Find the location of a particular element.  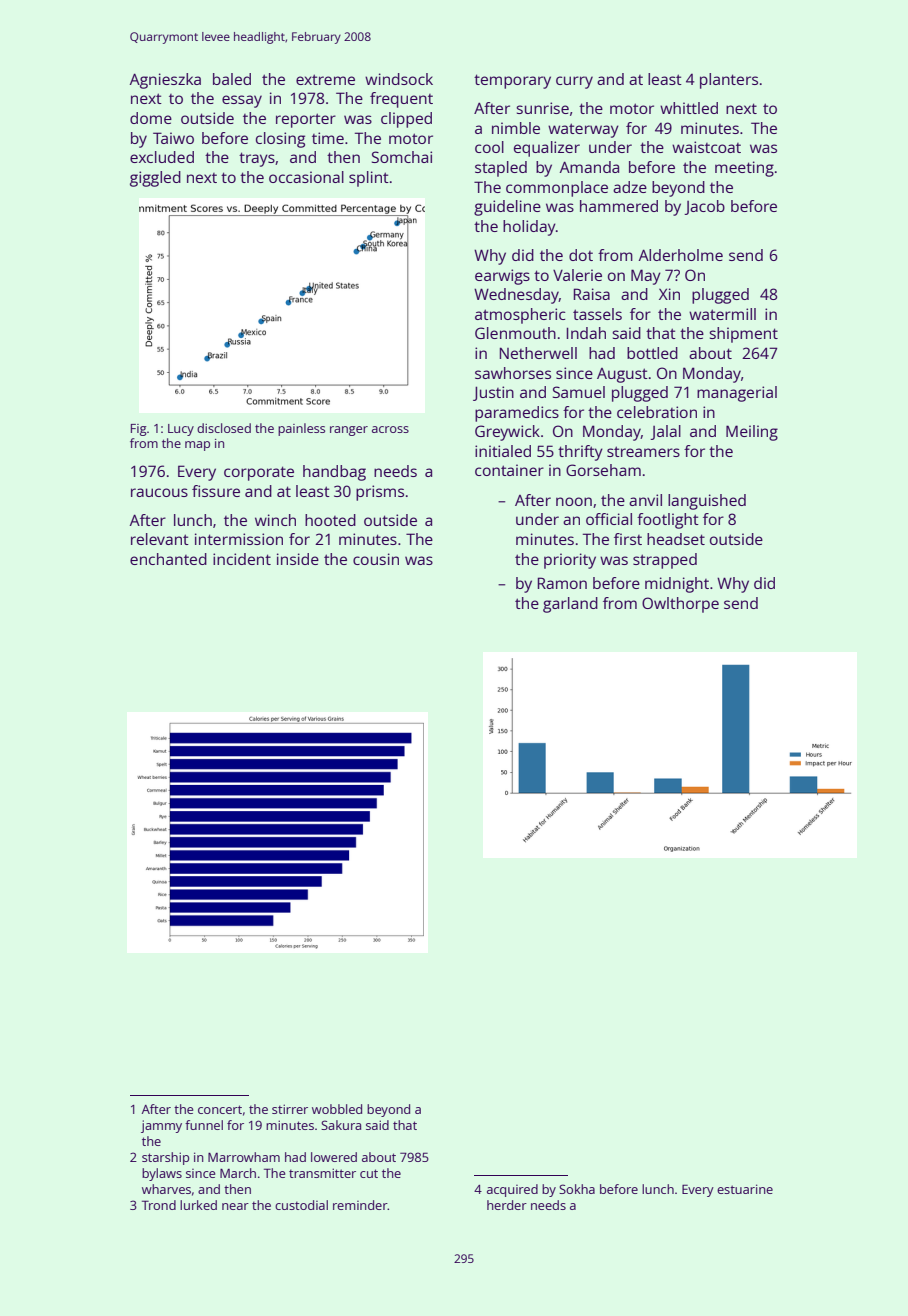

enchanted is located at coordinates (168, 559).
